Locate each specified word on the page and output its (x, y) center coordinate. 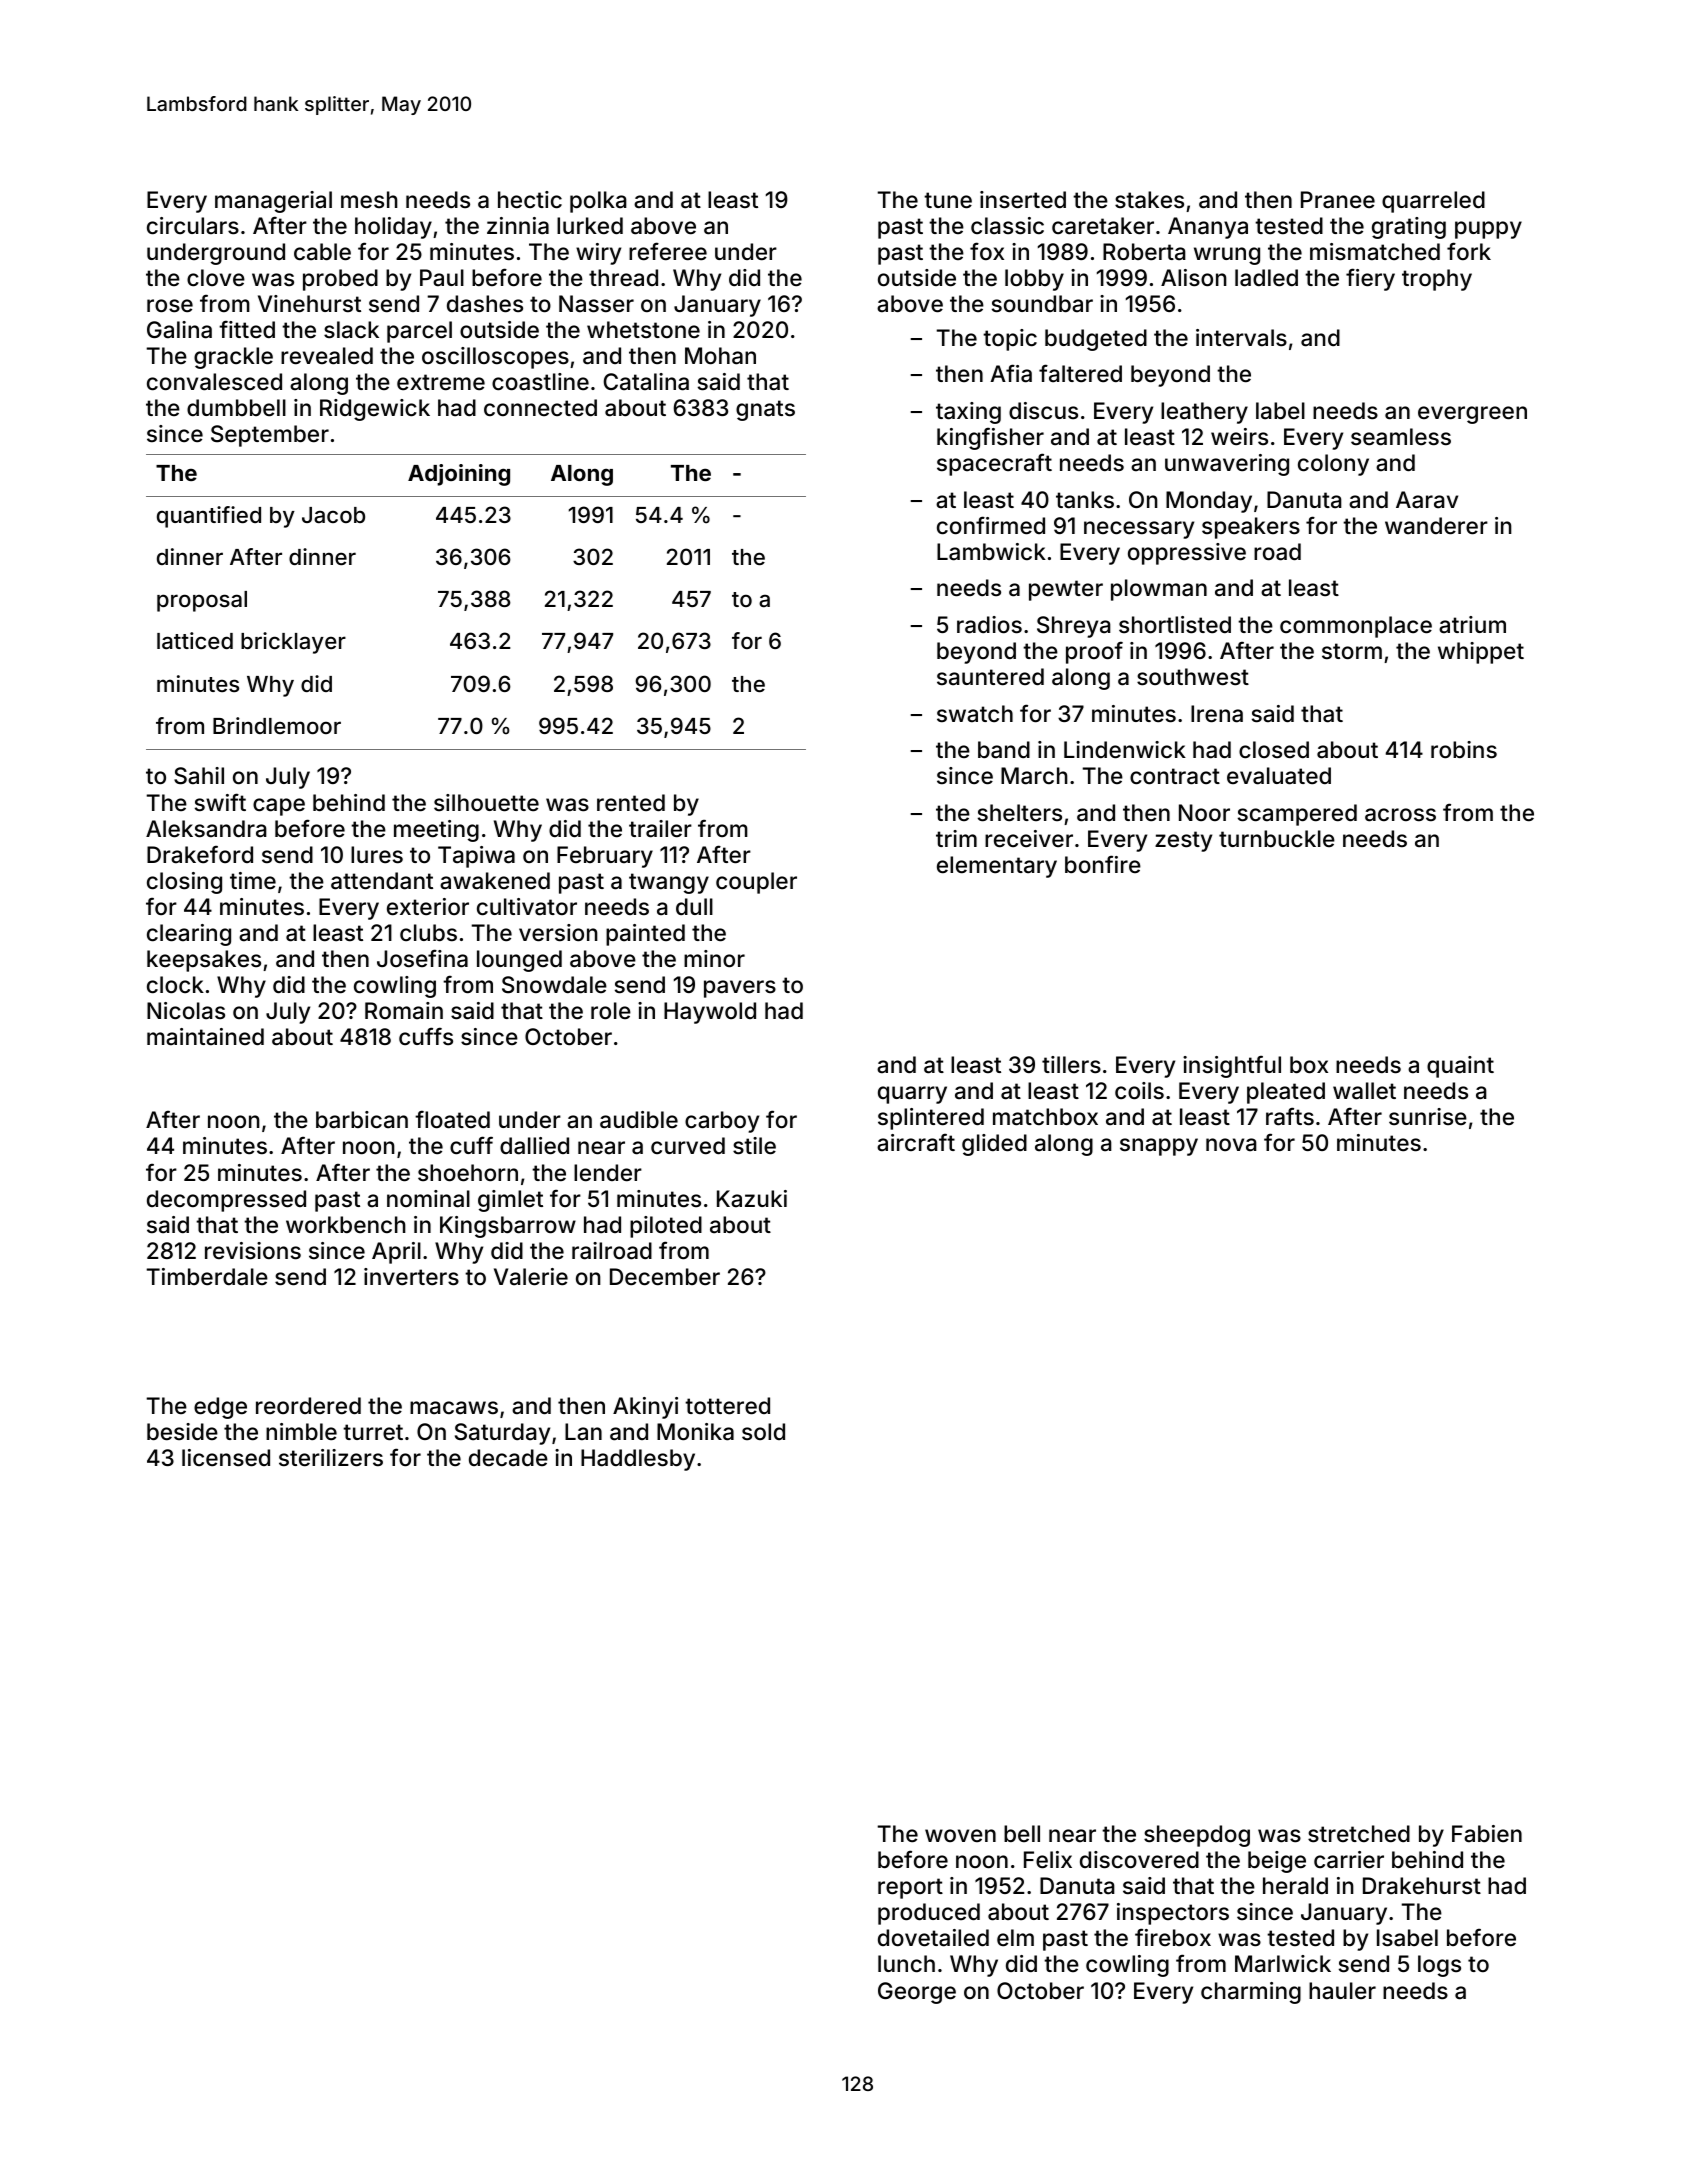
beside (182, 1432)
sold (763, 1432)
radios (989, 625)
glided (994, 1145)
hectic (530, 200)
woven (960, 1835)
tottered (727, 1406)
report (910, 1888)
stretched (1359, 1834)
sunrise (1428, 1117)
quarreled (1433, 202)
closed (1274, 750)
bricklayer (293, 643)
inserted (1023, 200)
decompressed (226, 1201)
